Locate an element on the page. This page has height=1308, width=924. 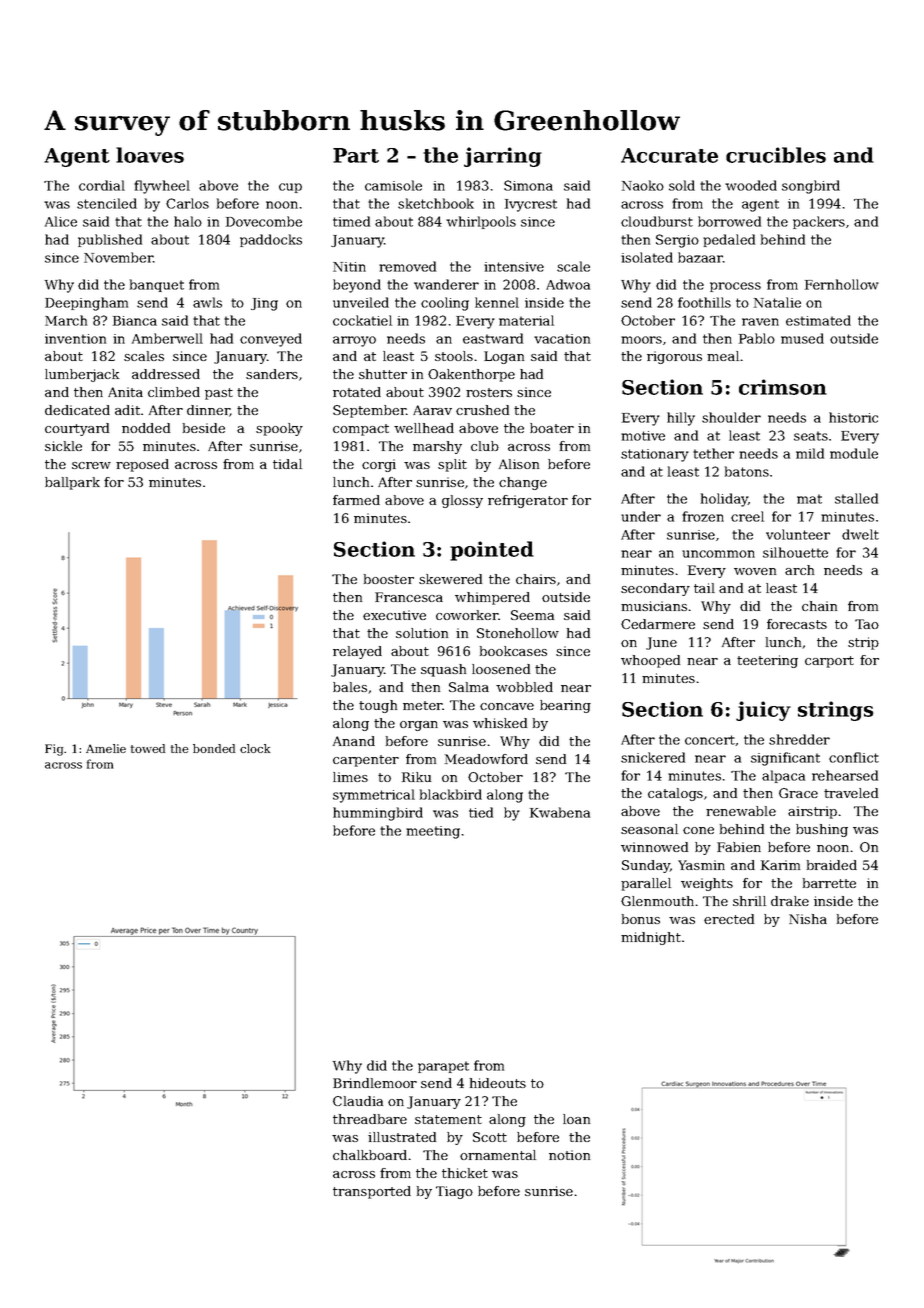
crucibles is located at coordinates (776, 155).
